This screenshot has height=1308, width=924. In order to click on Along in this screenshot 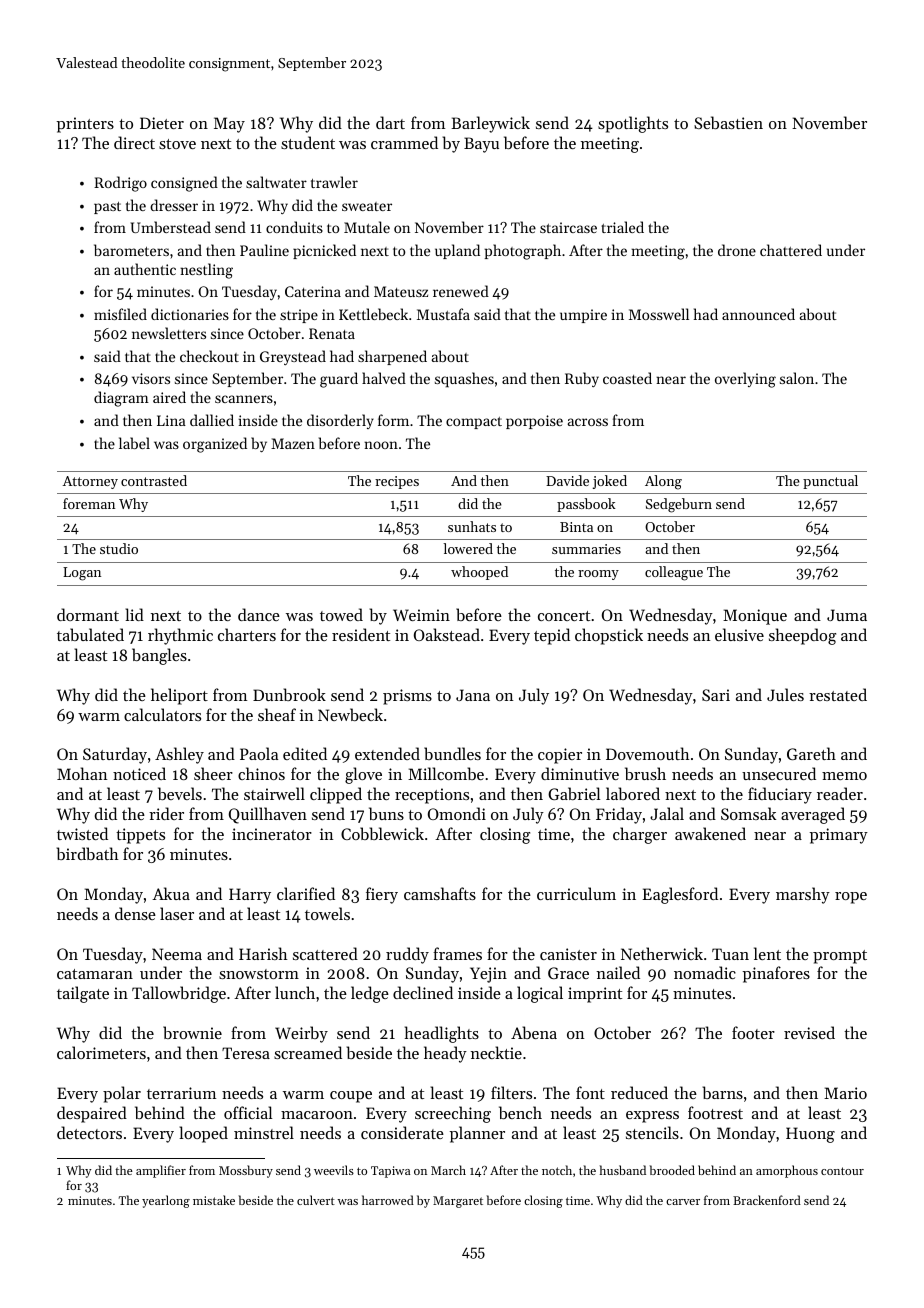, I will do `click(663, 482)`.
